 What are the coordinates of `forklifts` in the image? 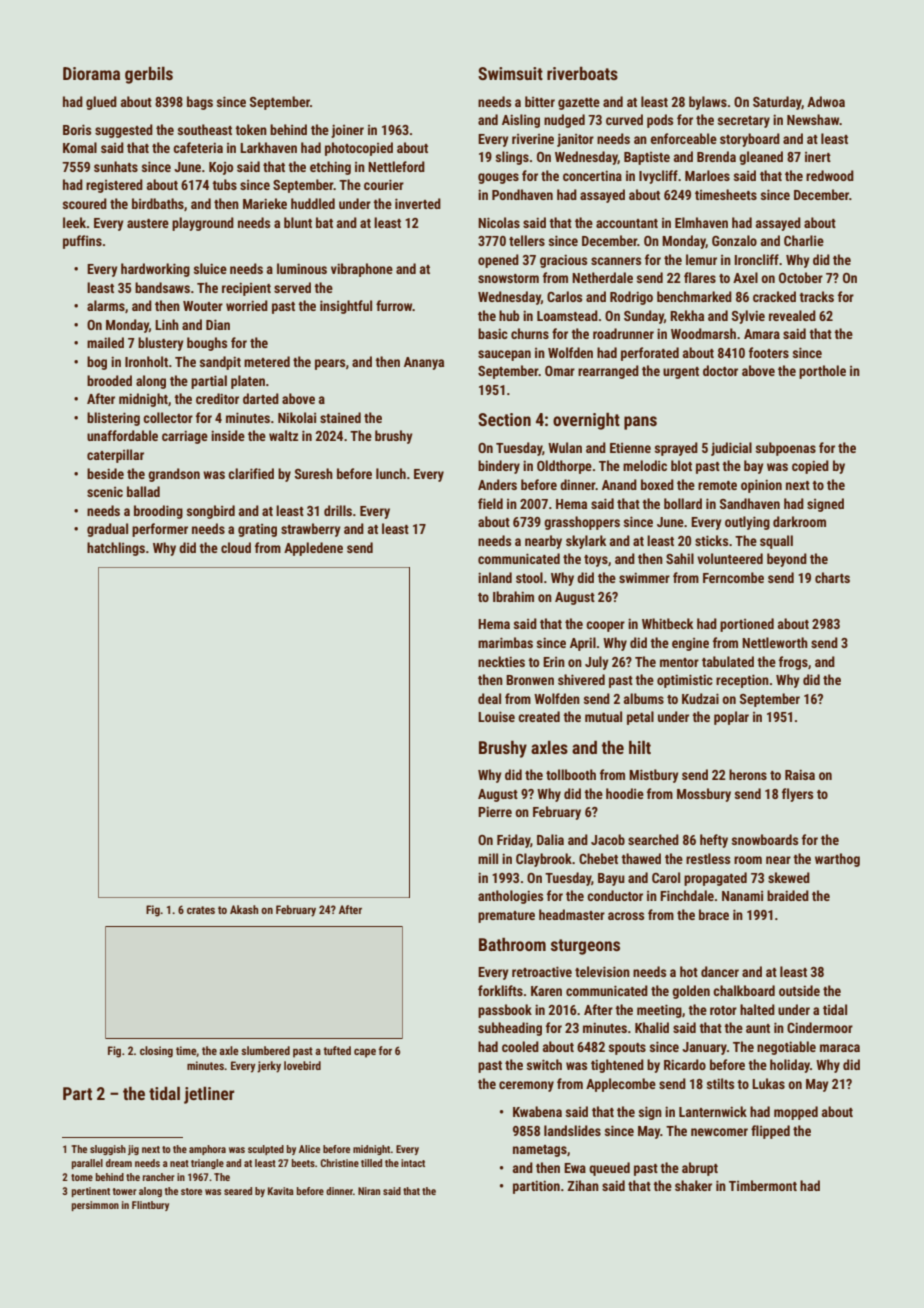 It's located at (500, 990).
